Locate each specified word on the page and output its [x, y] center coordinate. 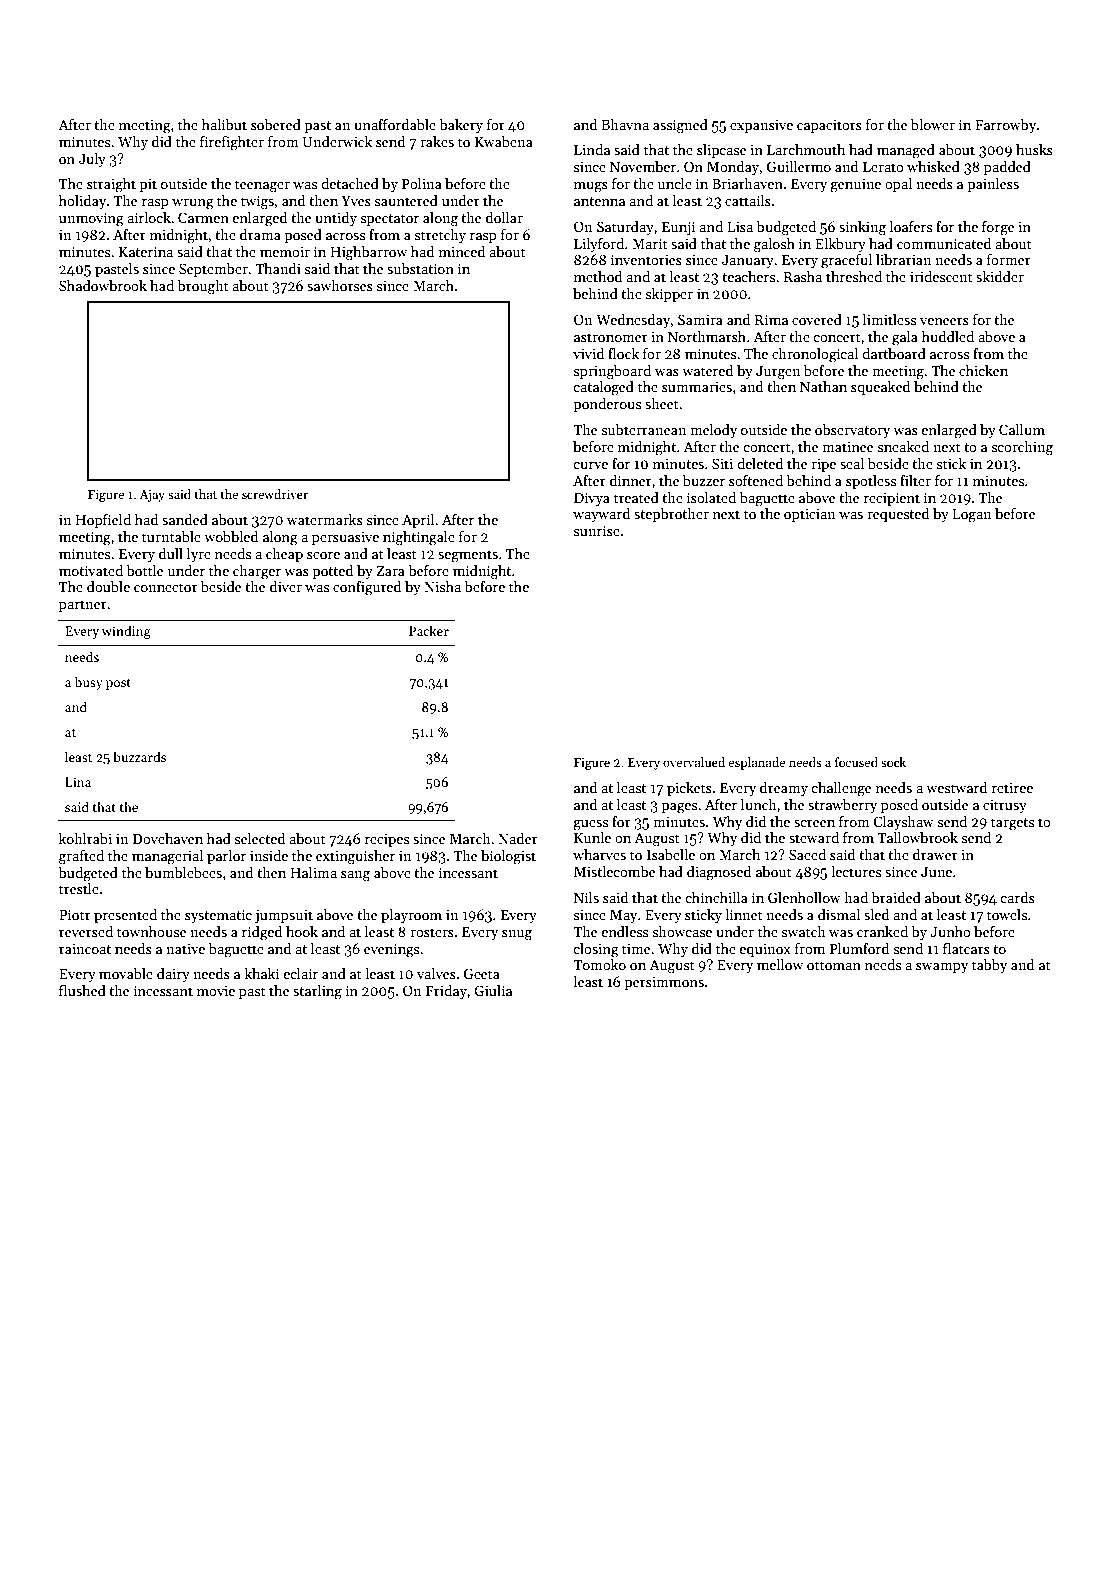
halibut [224, 124]
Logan [972, 516]
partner [83, 606]
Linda [592, 149]
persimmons [664, 983]
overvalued [694, 762]
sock [893, 762]
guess [590, 825]
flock [623, 353]
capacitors [829, 126]
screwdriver [275, 494]
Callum [1022, 429]
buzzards [139, 756]
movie [216, 990]
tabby [989, 966]
